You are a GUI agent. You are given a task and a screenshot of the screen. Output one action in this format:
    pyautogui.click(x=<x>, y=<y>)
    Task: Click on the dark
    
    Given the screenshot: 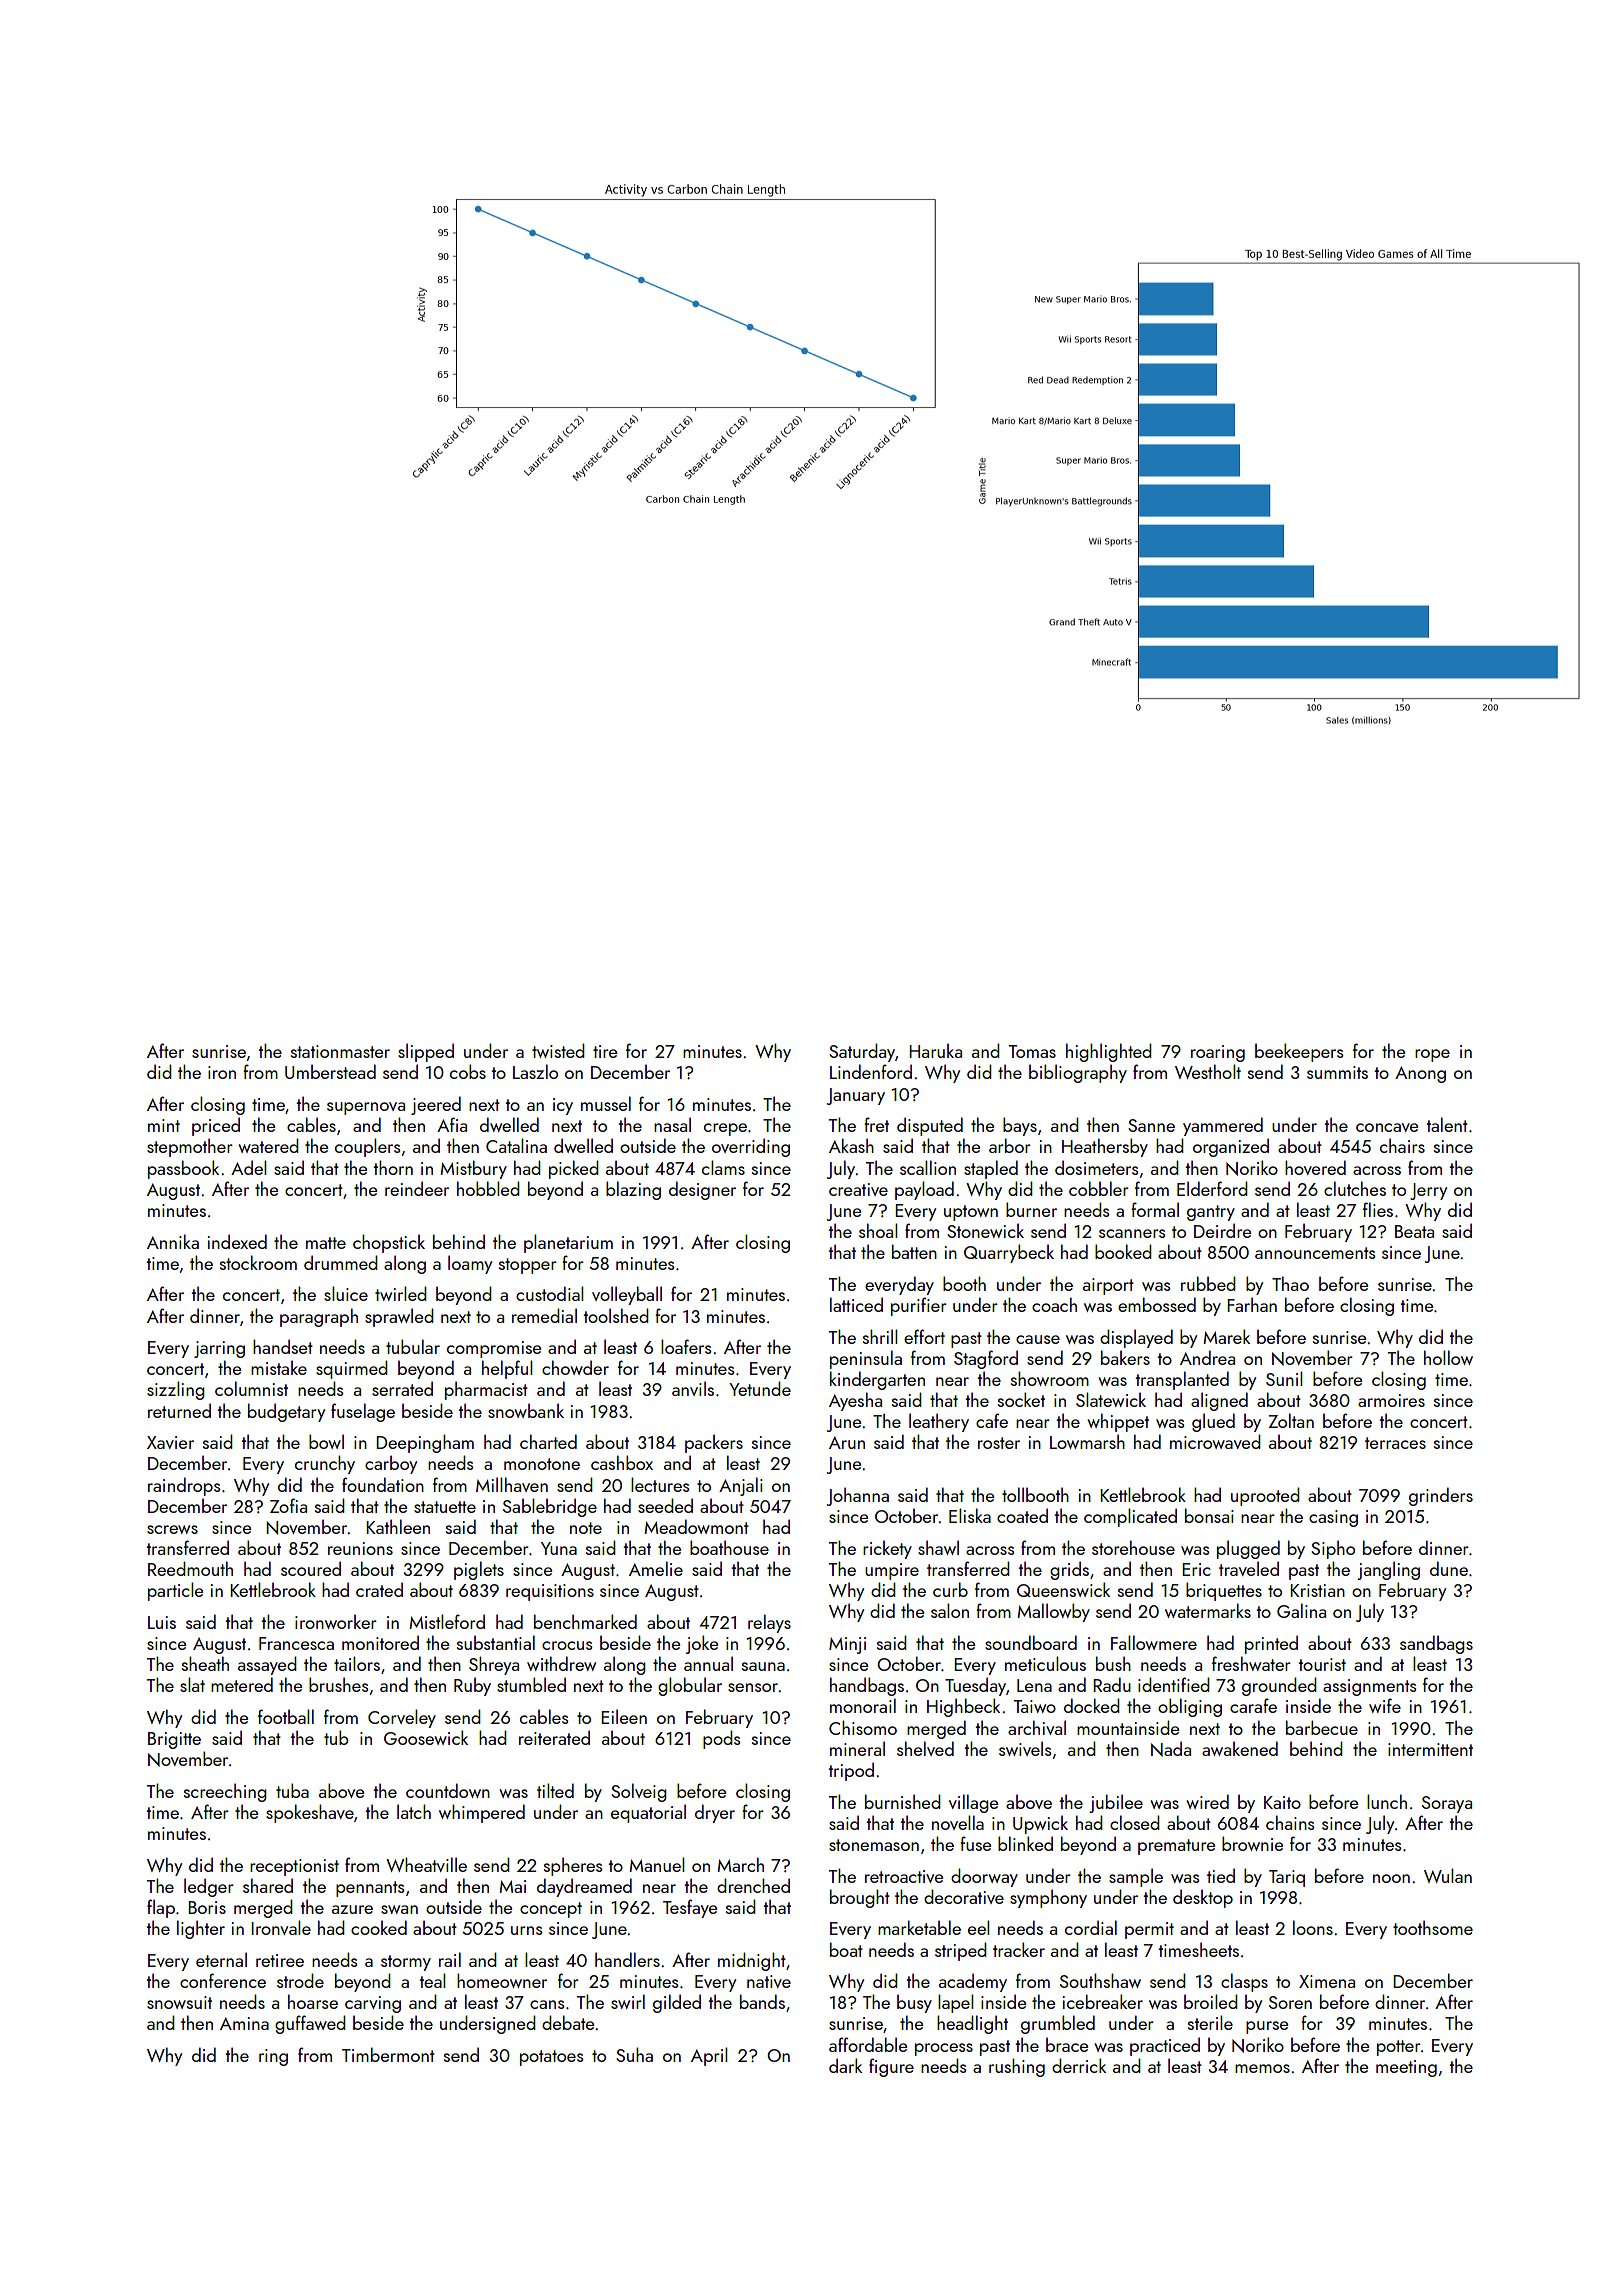 What is the action you would take?
    pyautogui.click(x=845, y=2065)
